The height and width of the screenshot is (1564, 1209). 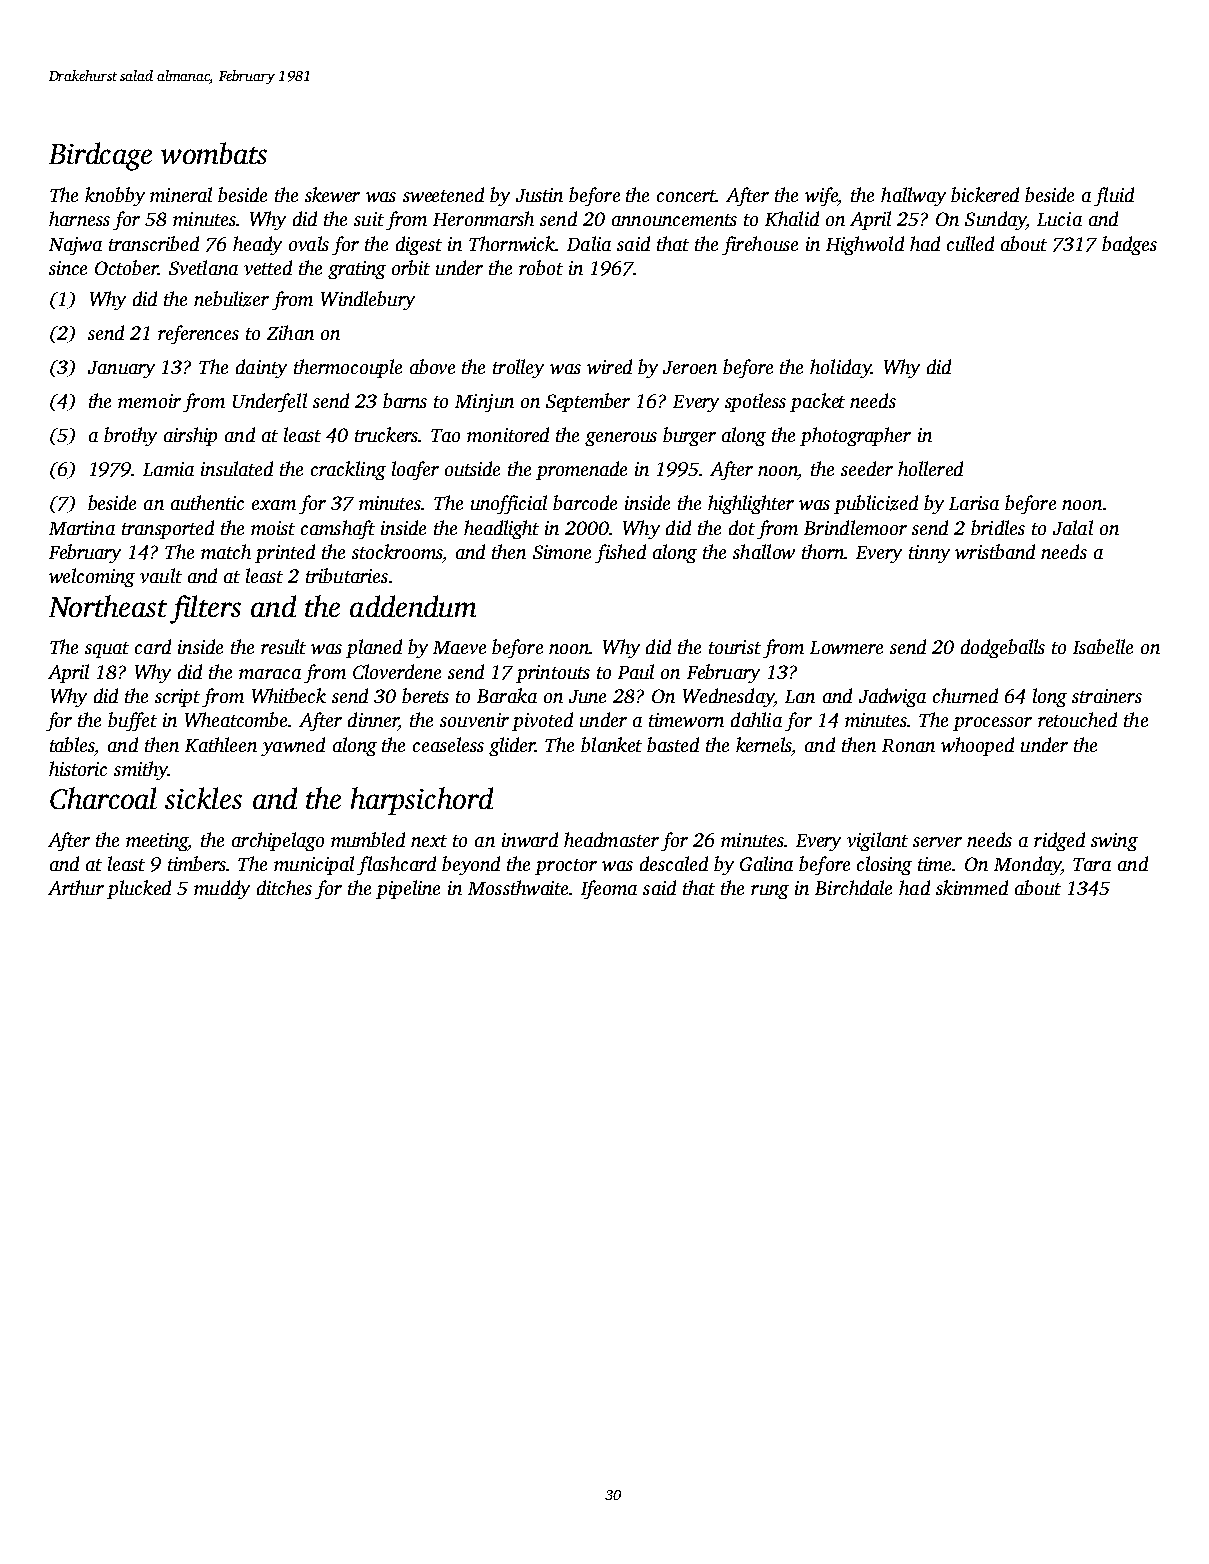 What do you see at coordinates (930, 468) in the screenshot?
I see `hollered` at bounding box center [930, 468].
